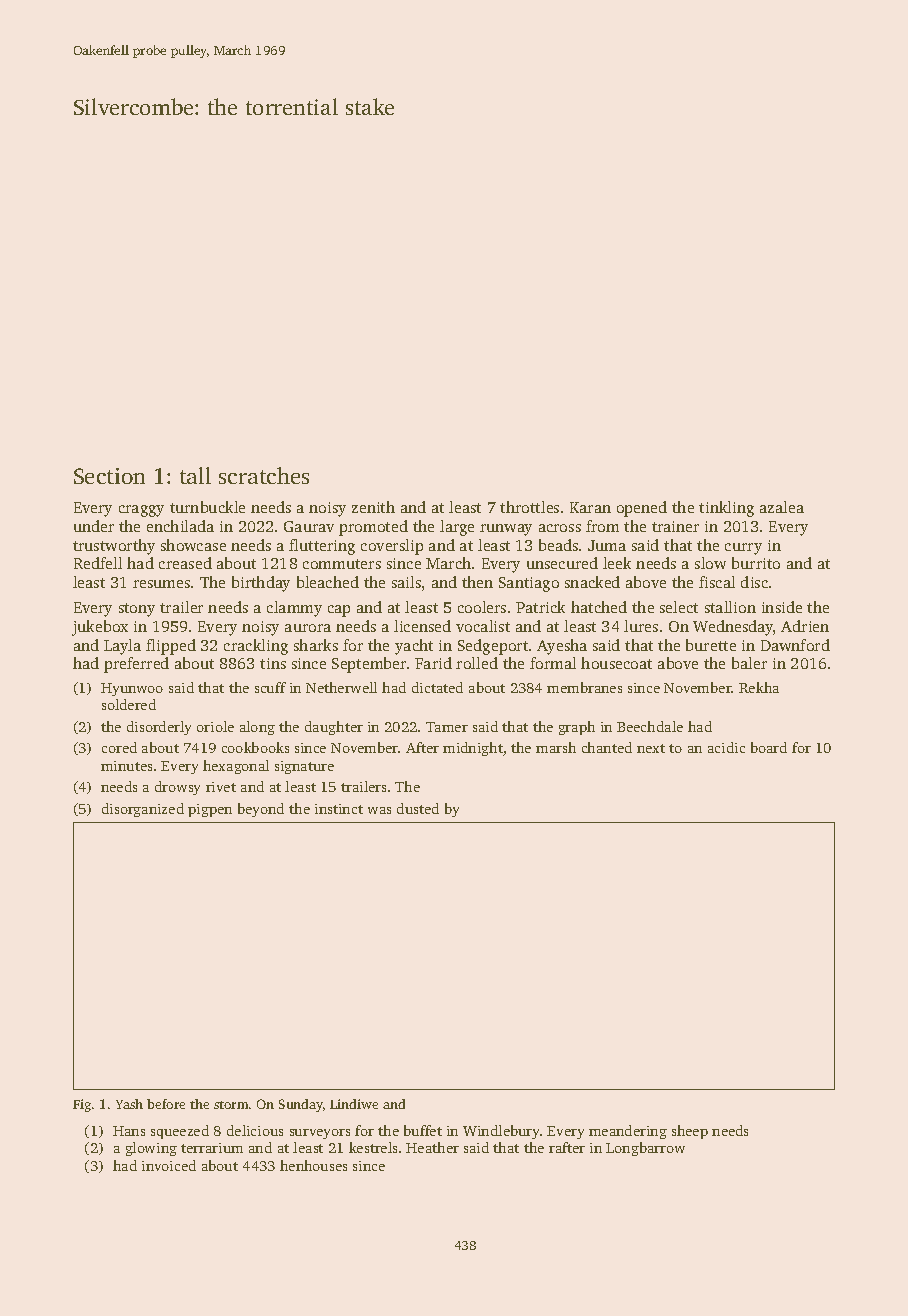 Image resolution: width=908 pixels, height=1316 pixels. What do you see at coordinates (334, 728) in the screenshot?
I see `daughter` at bounding box center [334, 728].
